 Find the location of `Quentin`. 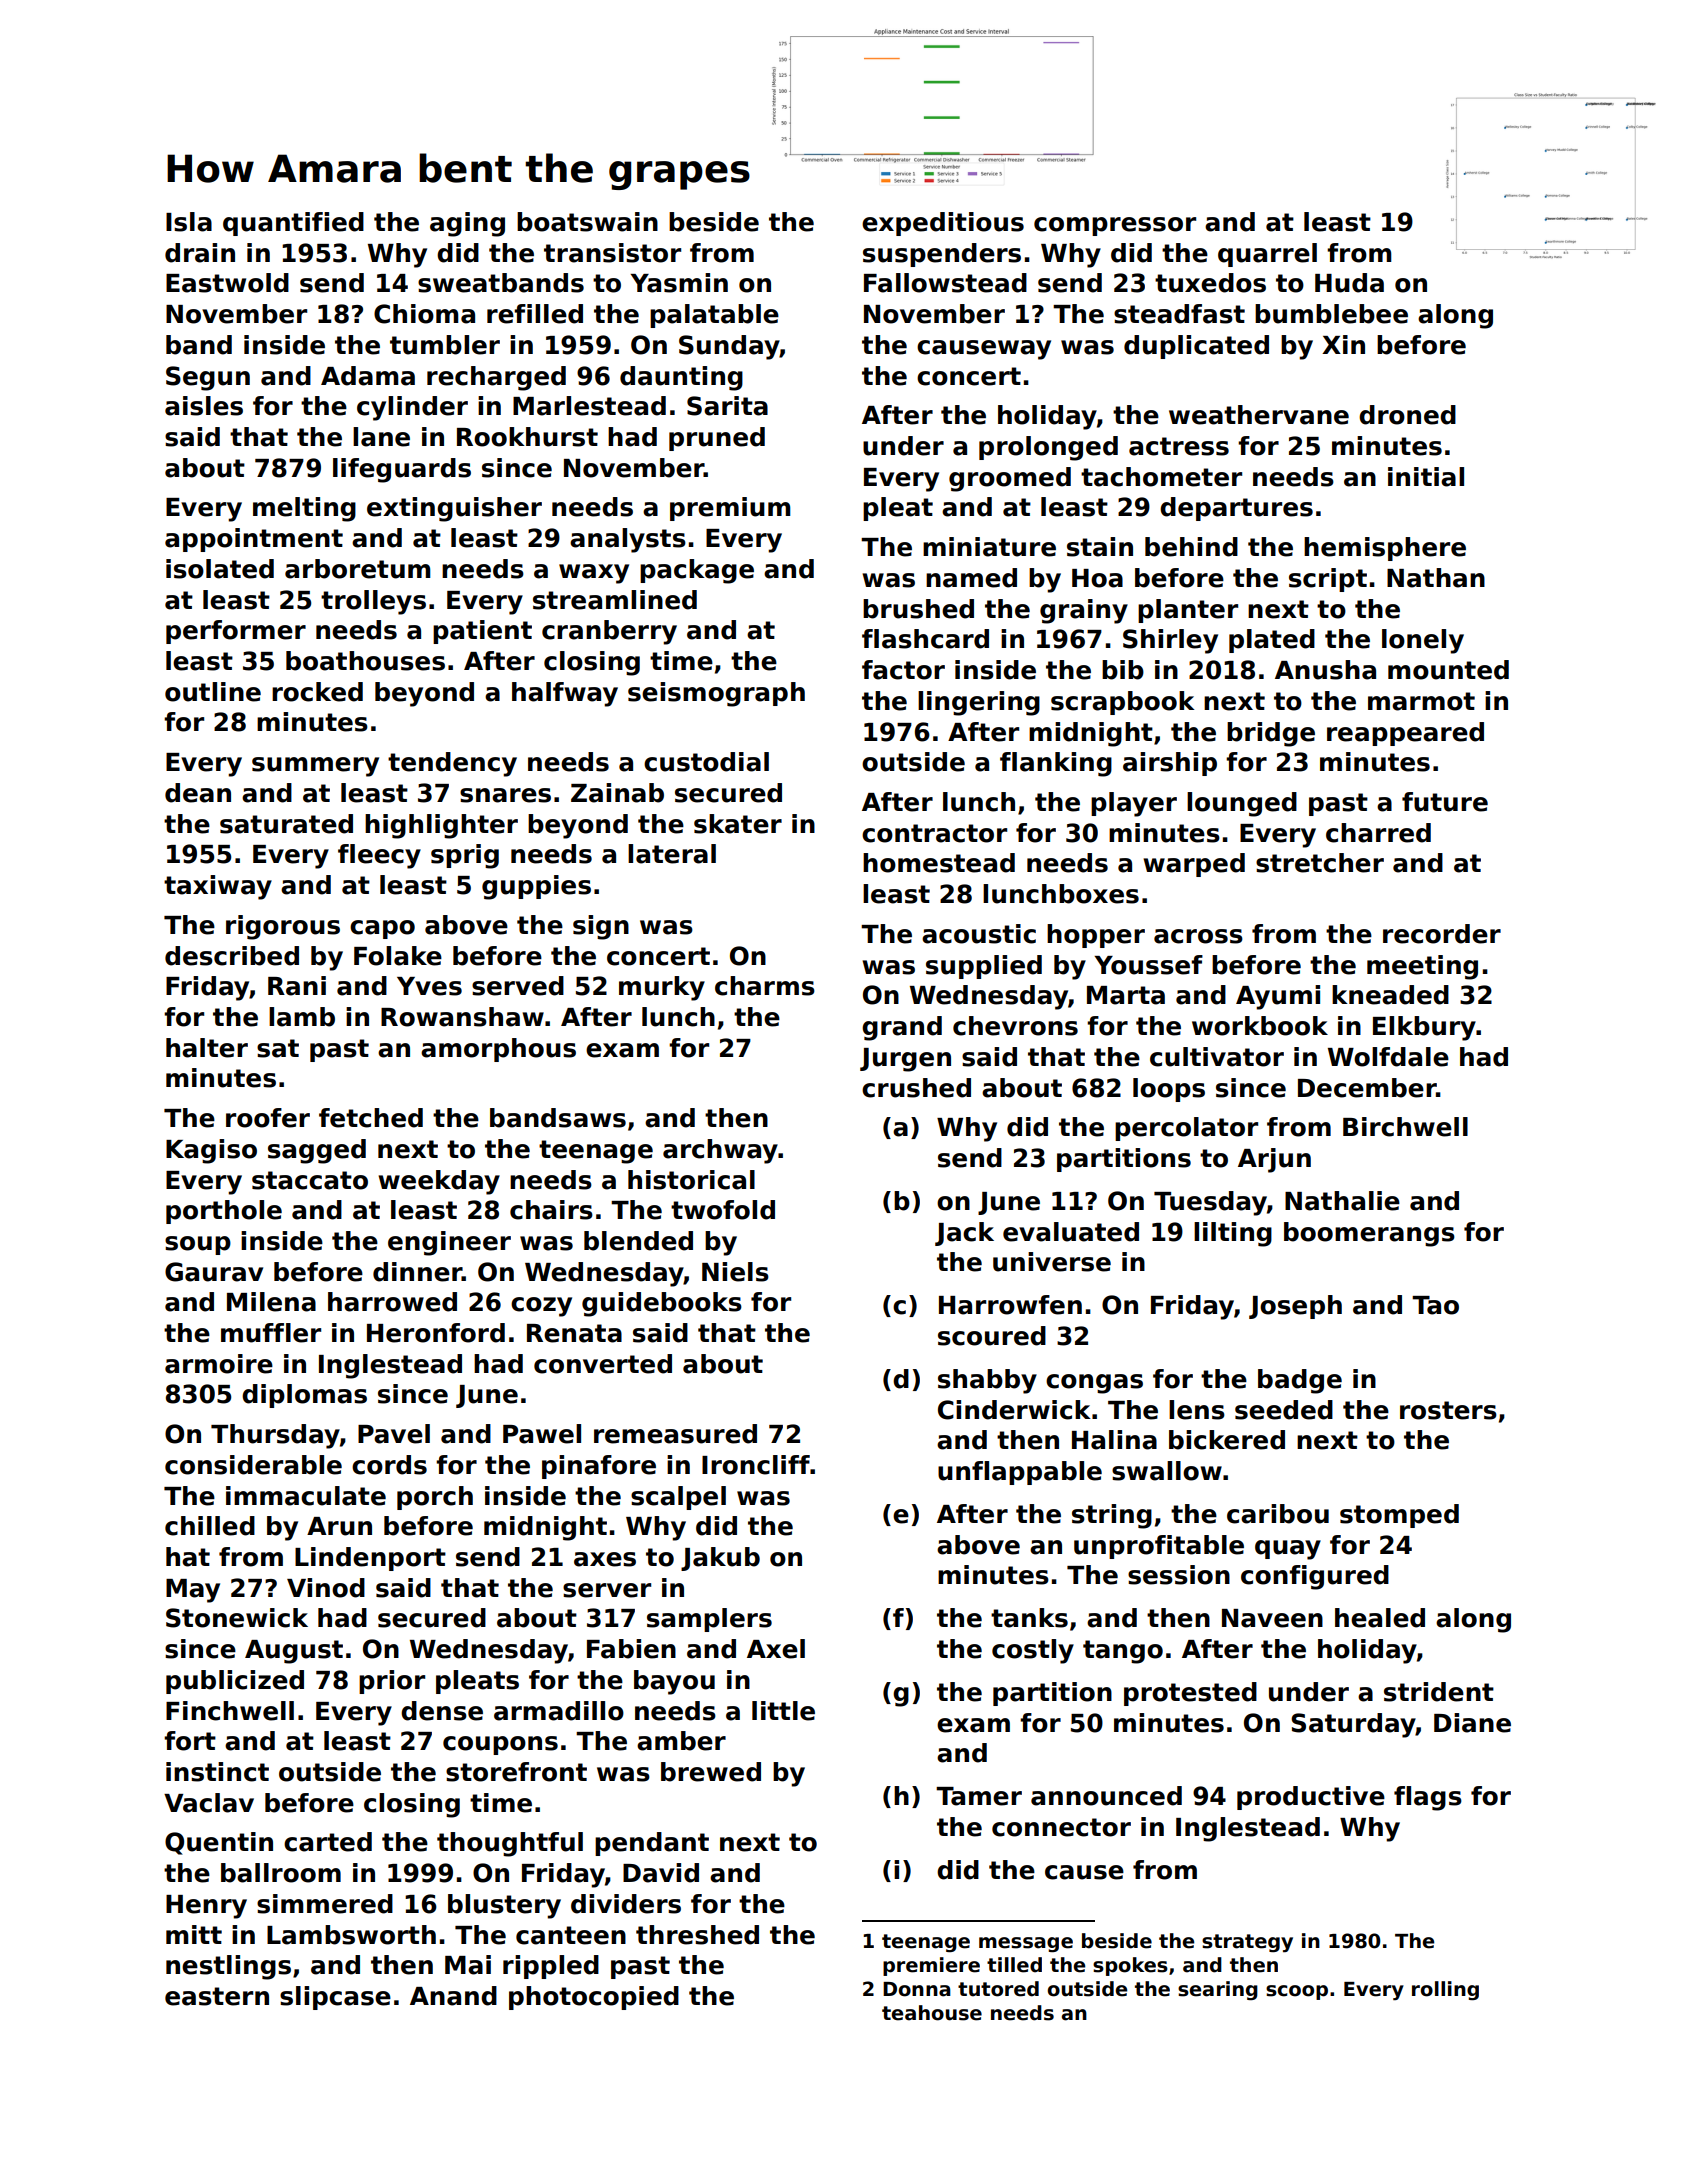

Quentin is located at coordinates (219, 1843).
